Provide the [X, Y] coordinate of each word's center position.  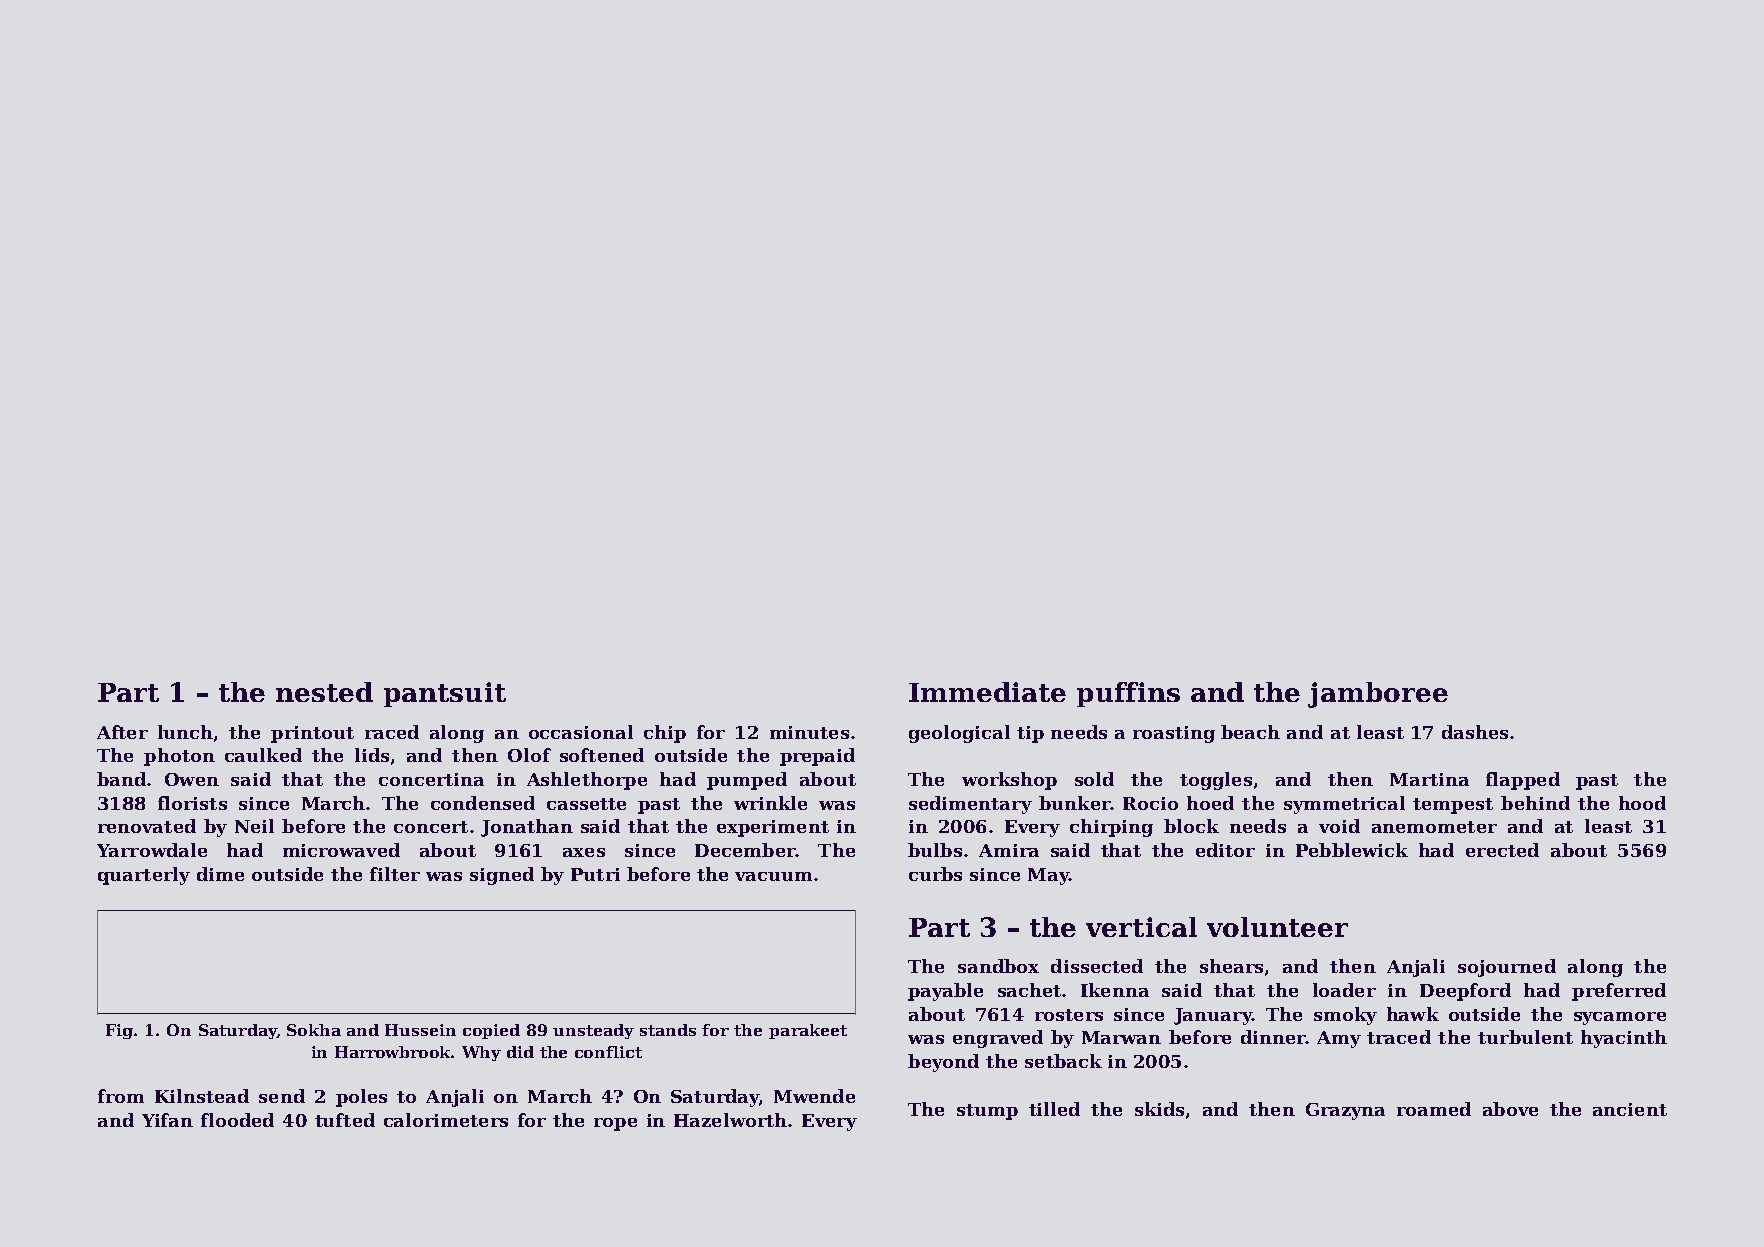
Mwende [814, 1096]
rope [615, 1124]
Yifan [167, 1120]
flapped [1523, 781]
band [121, 779]
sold [1094, 779]
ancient [1630, 1109]
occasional [581, 732]
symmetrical [1344, 805]
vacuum [773, 876]
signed [502, 876]
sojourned [1507, 968]
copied [491, 1031]
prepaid [817, 757]
